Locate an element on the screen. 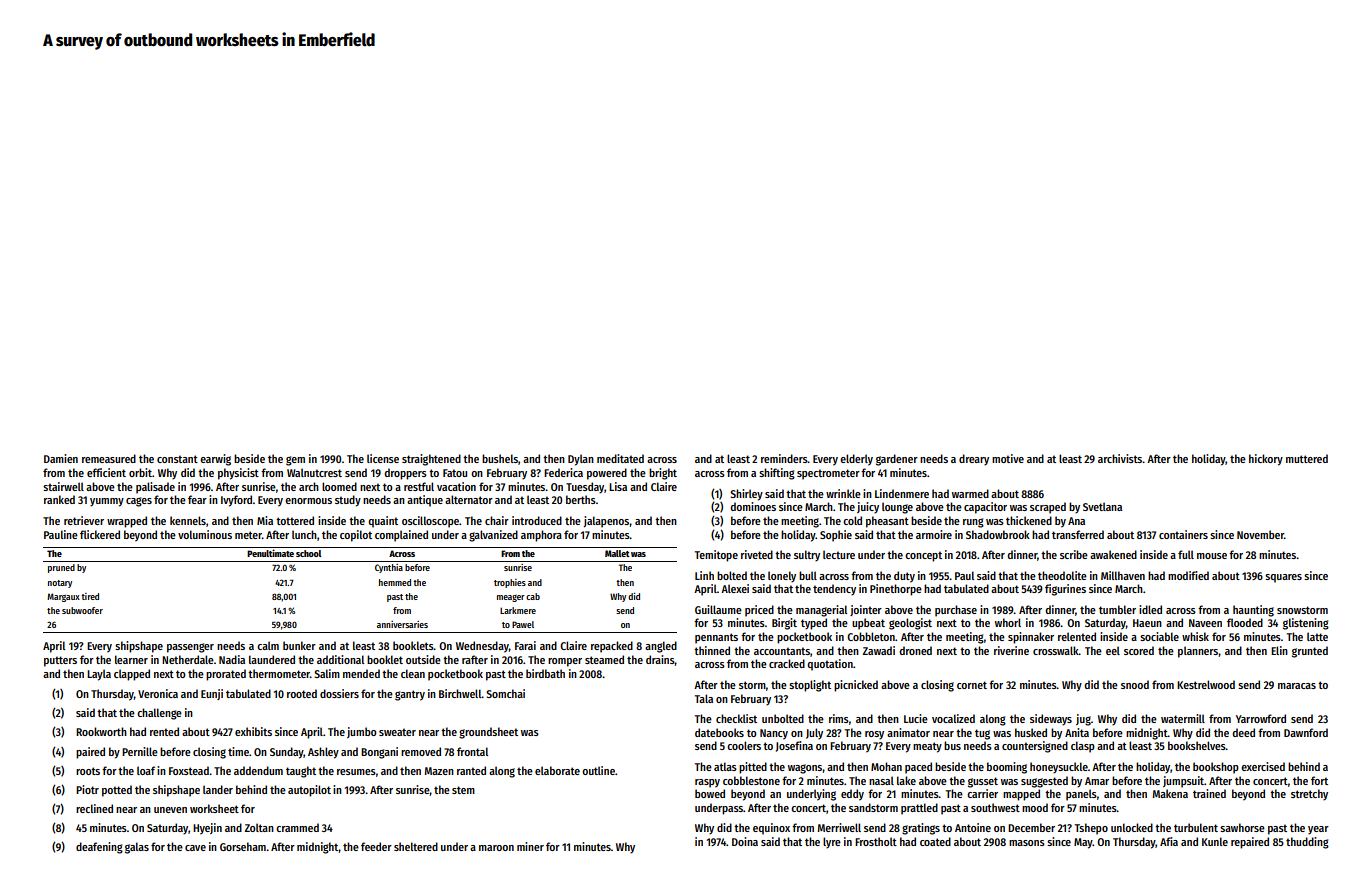 This screenshot has height=887, width=1372. Millhaven is located at coordinates (1123, 575).
